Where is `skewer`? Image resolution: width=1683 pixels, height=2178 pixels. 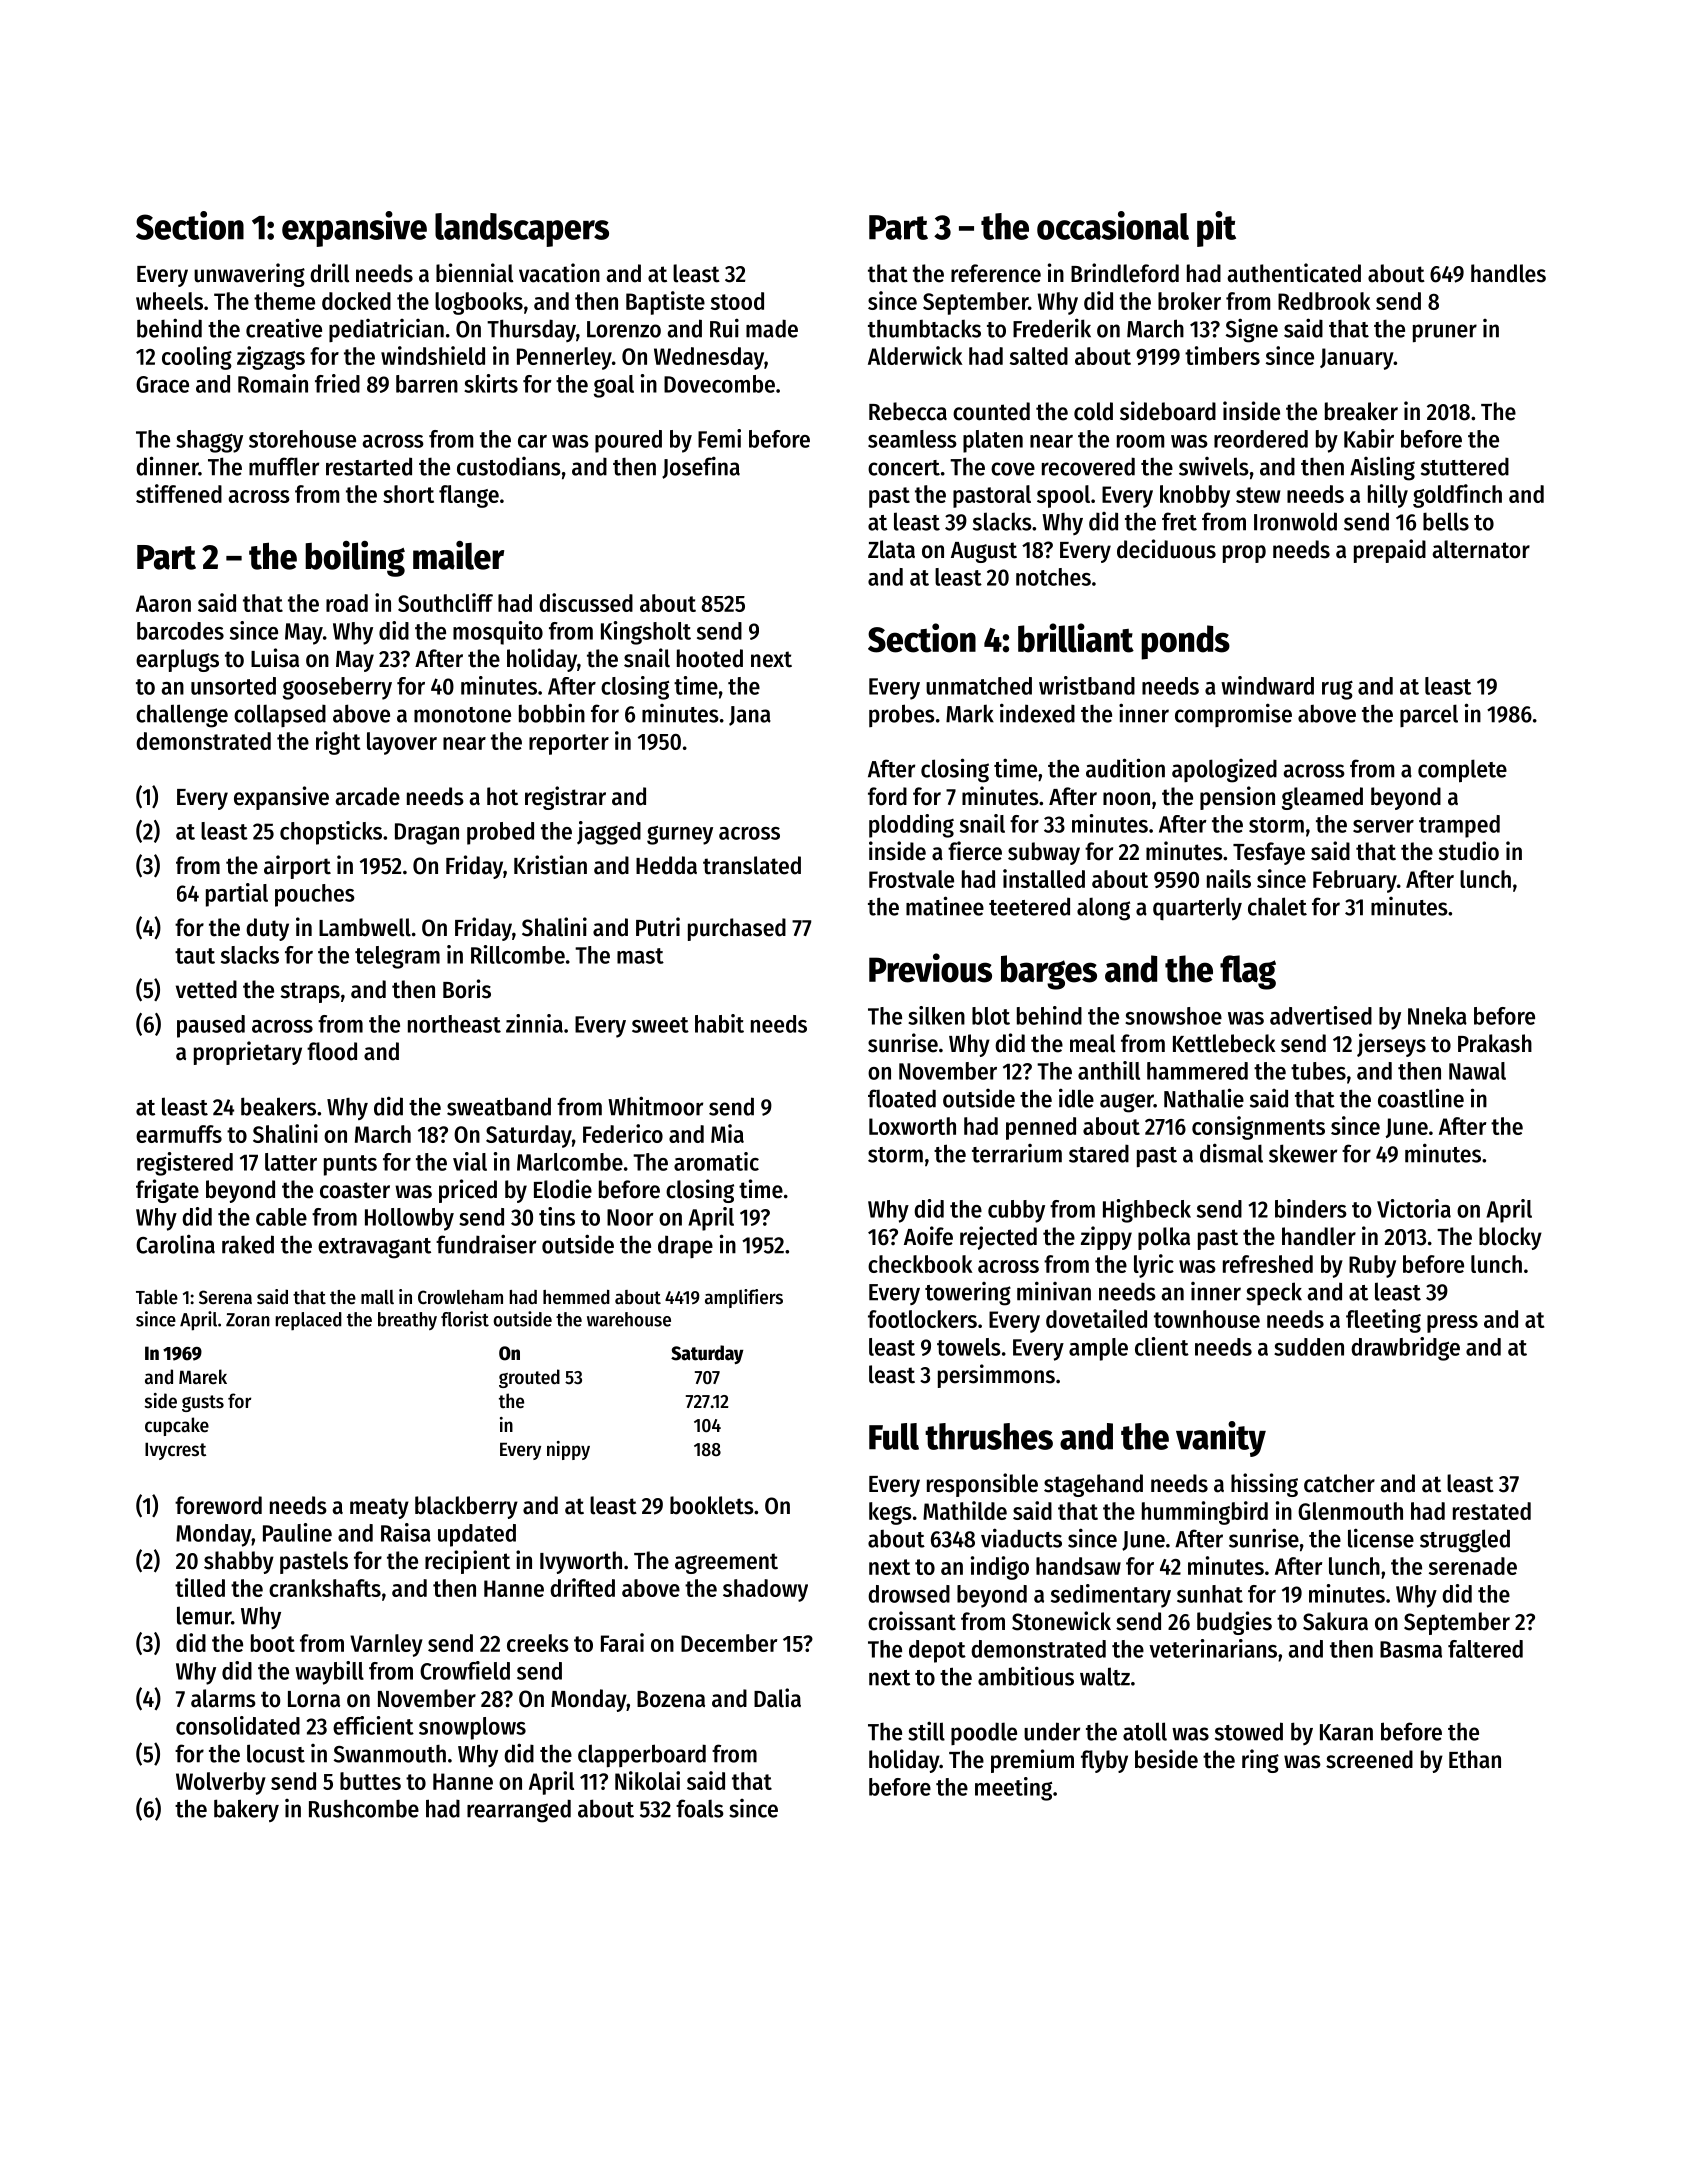
skewer is located at coordinates (1303, 1153).
